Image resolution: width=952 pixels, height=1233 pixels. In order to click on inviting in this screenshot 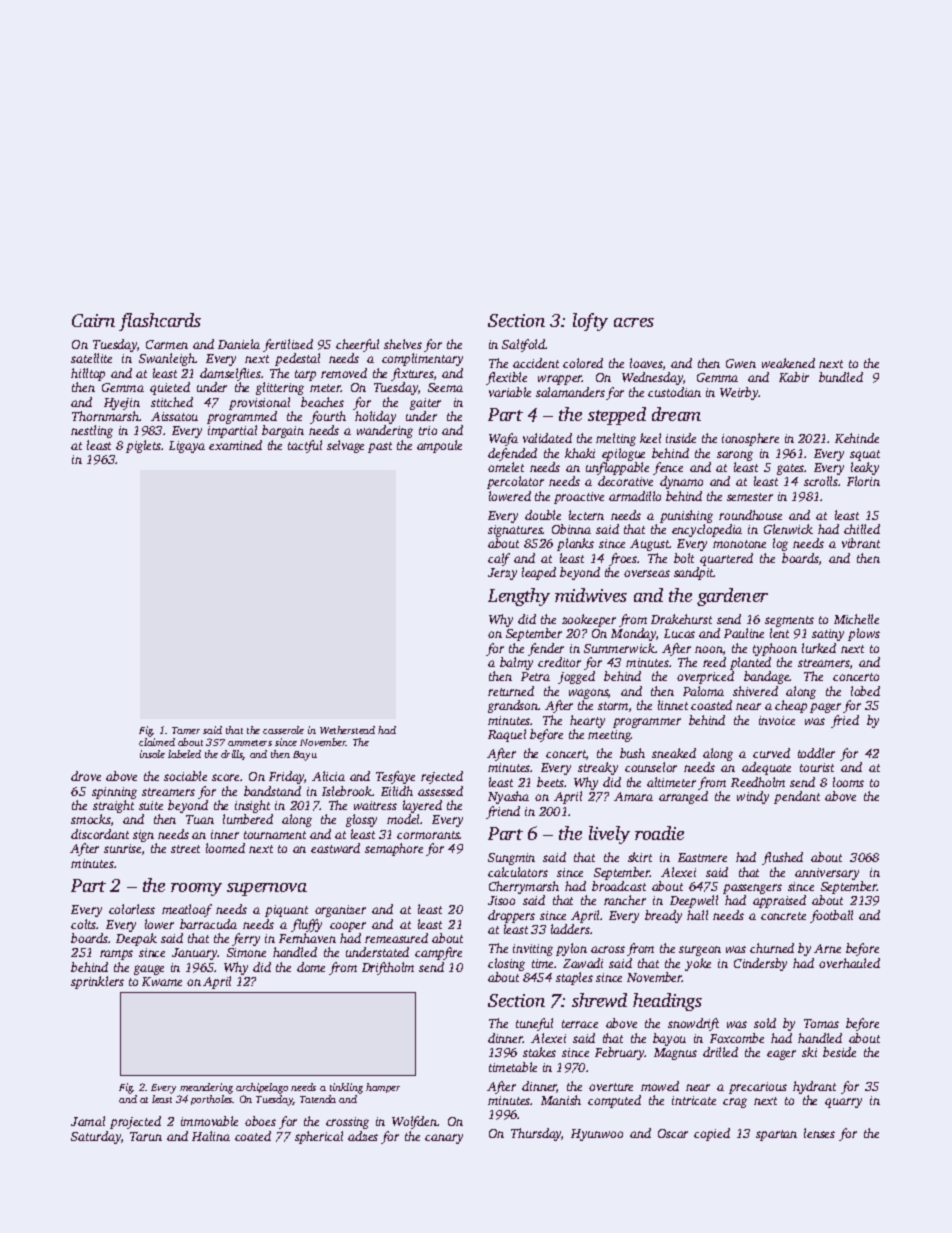, I will do `click(533, 950)`.
